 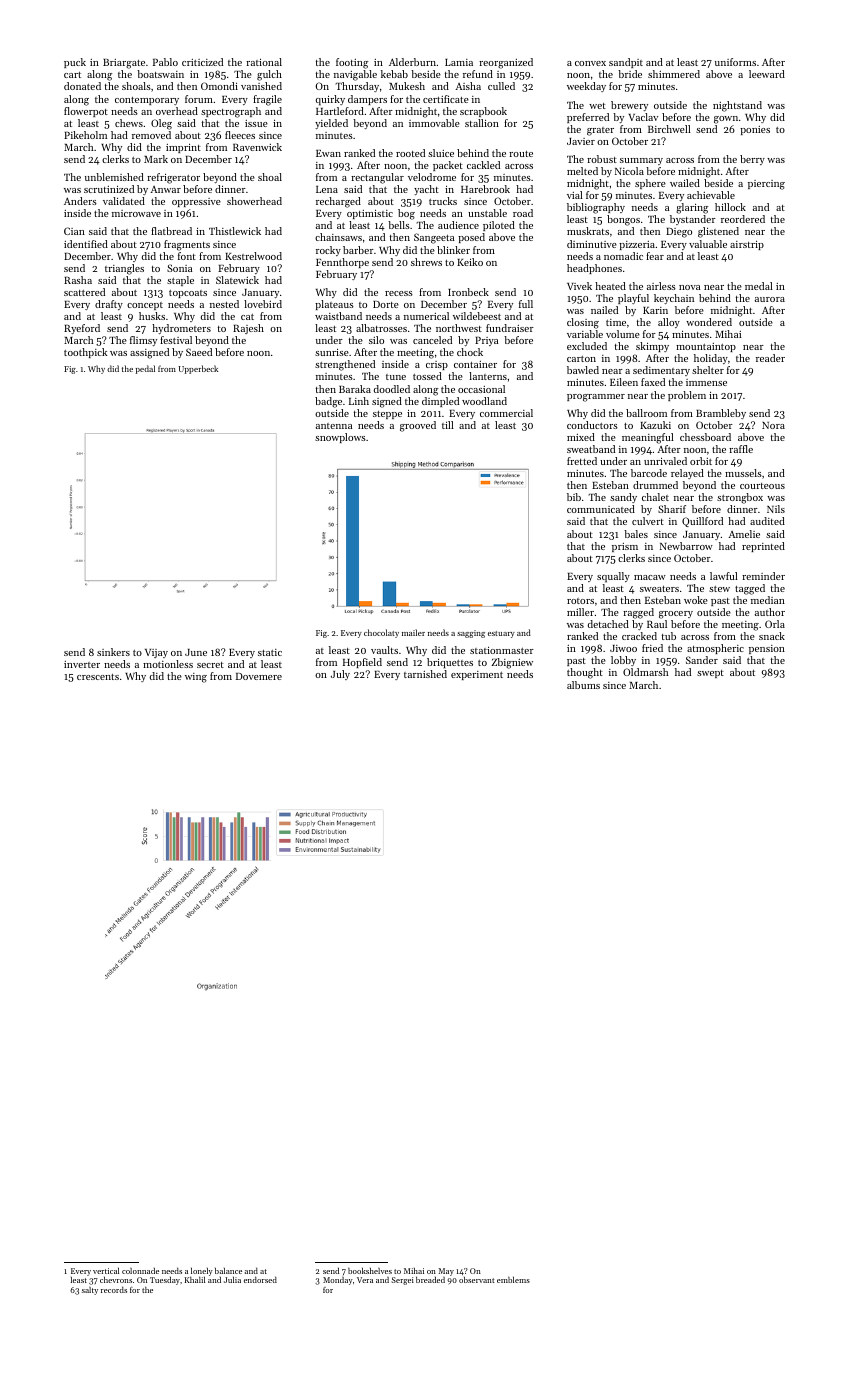 What do you see at coordinates (623, 648) in the screenshot?
I see `Jiwoo` at bounding box center [623, 648].
